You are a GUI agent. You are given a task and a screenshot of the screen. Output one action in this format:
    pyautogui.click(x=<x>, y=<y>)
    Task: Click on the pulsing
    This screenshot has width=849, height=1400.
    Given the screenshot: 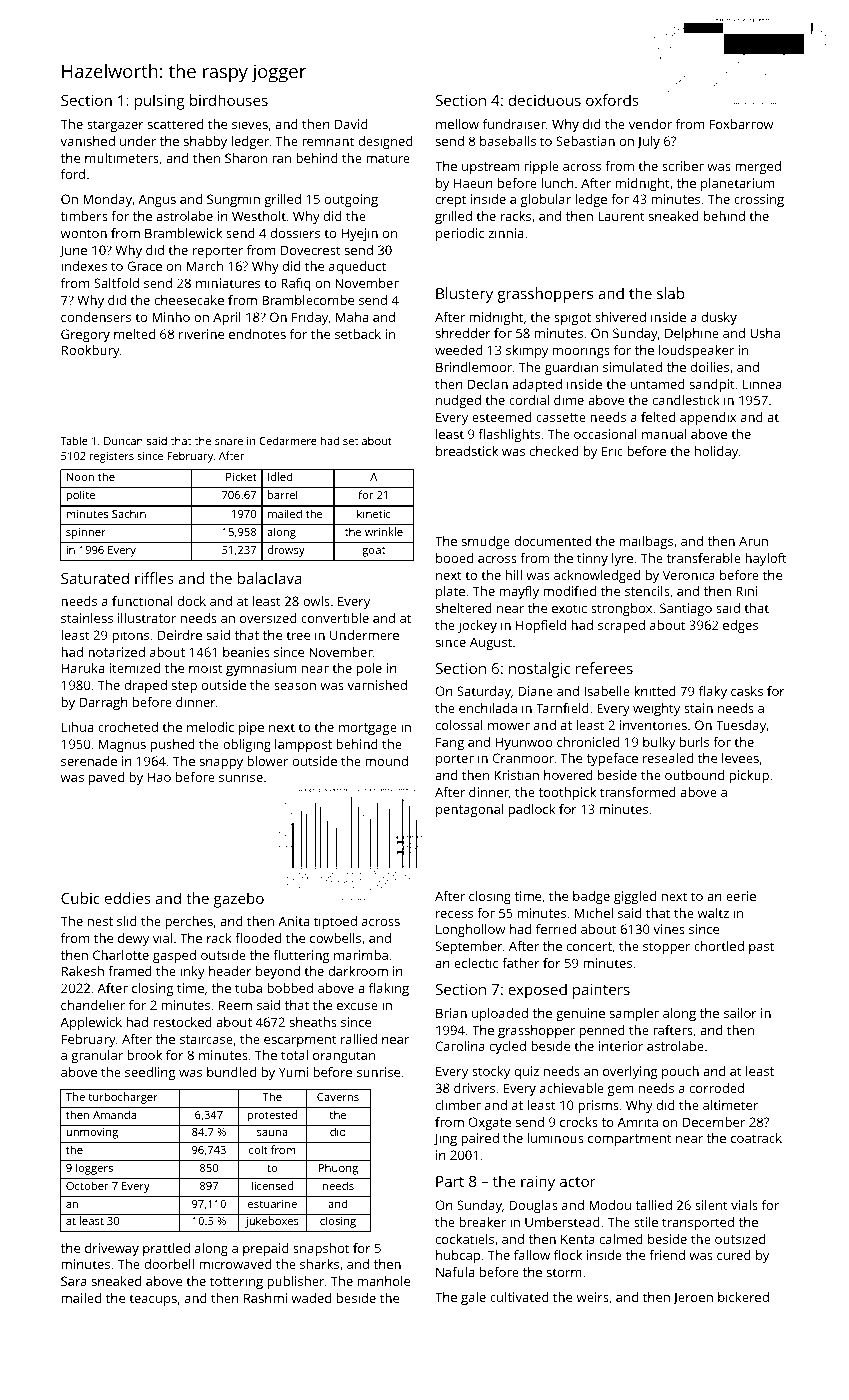 What is the action you would take?
    pyautogui.click(x=160, y=102)
